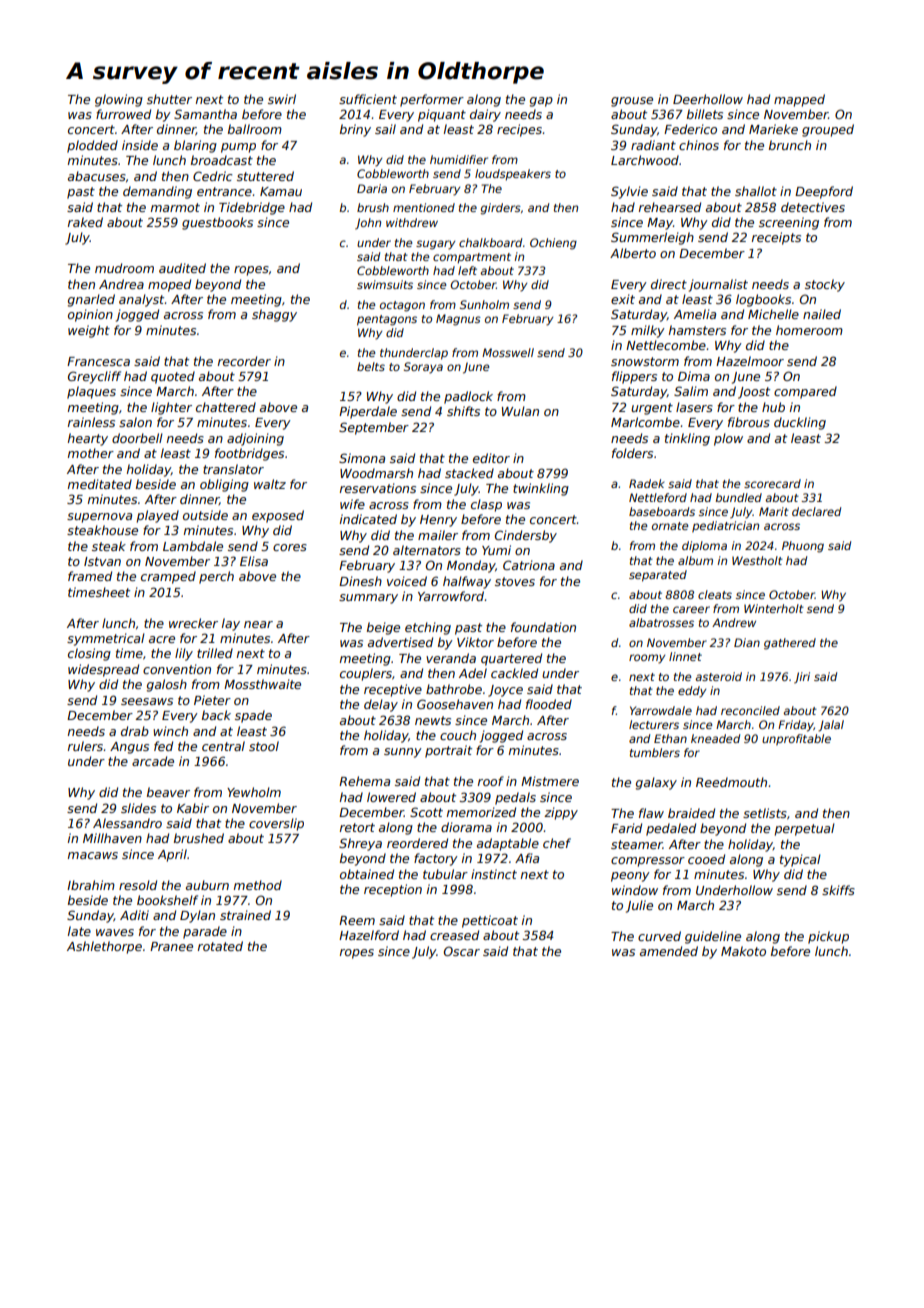  Describe the element at coordinates (140, 145) in the screenshot. I see `inside` at that location.
